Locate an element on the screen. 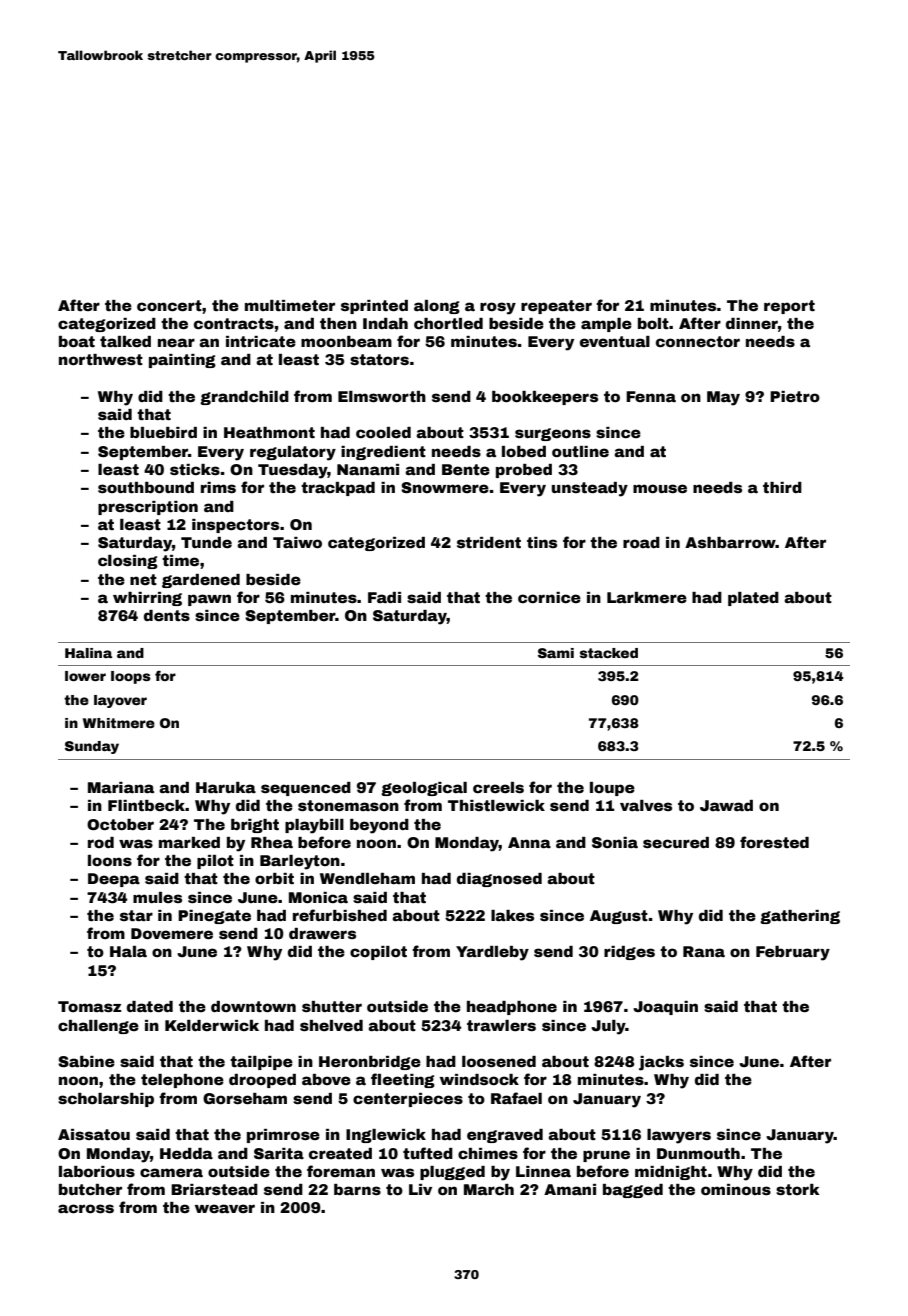 Image resolution: width=908 pixels, height=1316 pixels. report is located at coordinates (789, 307).
